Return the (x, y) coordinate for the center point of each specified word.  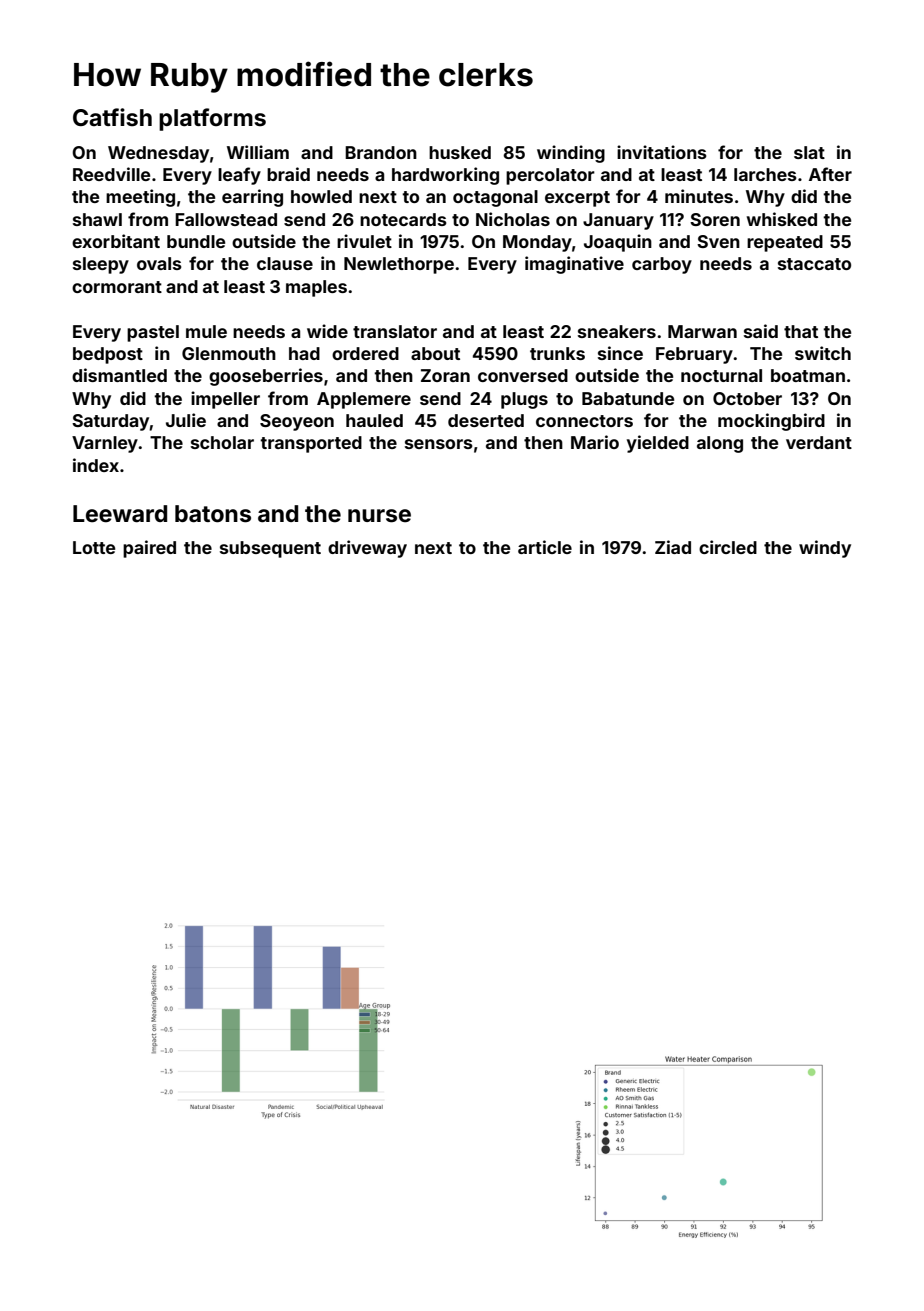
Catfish (112, 117)
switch (823, 353)
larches (765, 174)
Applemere (364, 400)
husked (460, 152)
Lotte (94, 547)
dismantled (119, 375)
